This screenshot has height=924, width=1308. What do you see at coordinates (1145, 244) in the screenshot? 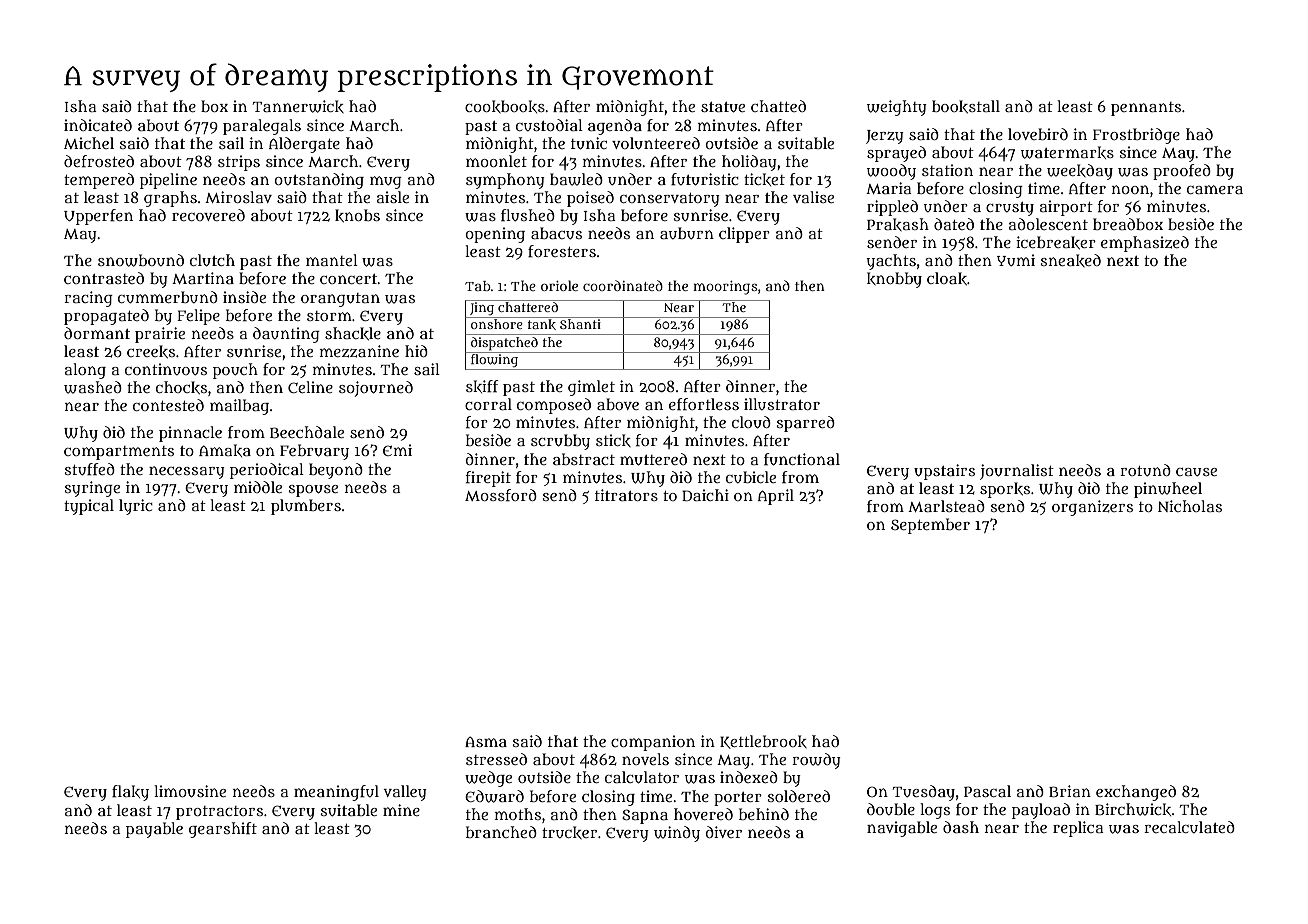
I see `emphasized` at bounding box center [1145, 244].
